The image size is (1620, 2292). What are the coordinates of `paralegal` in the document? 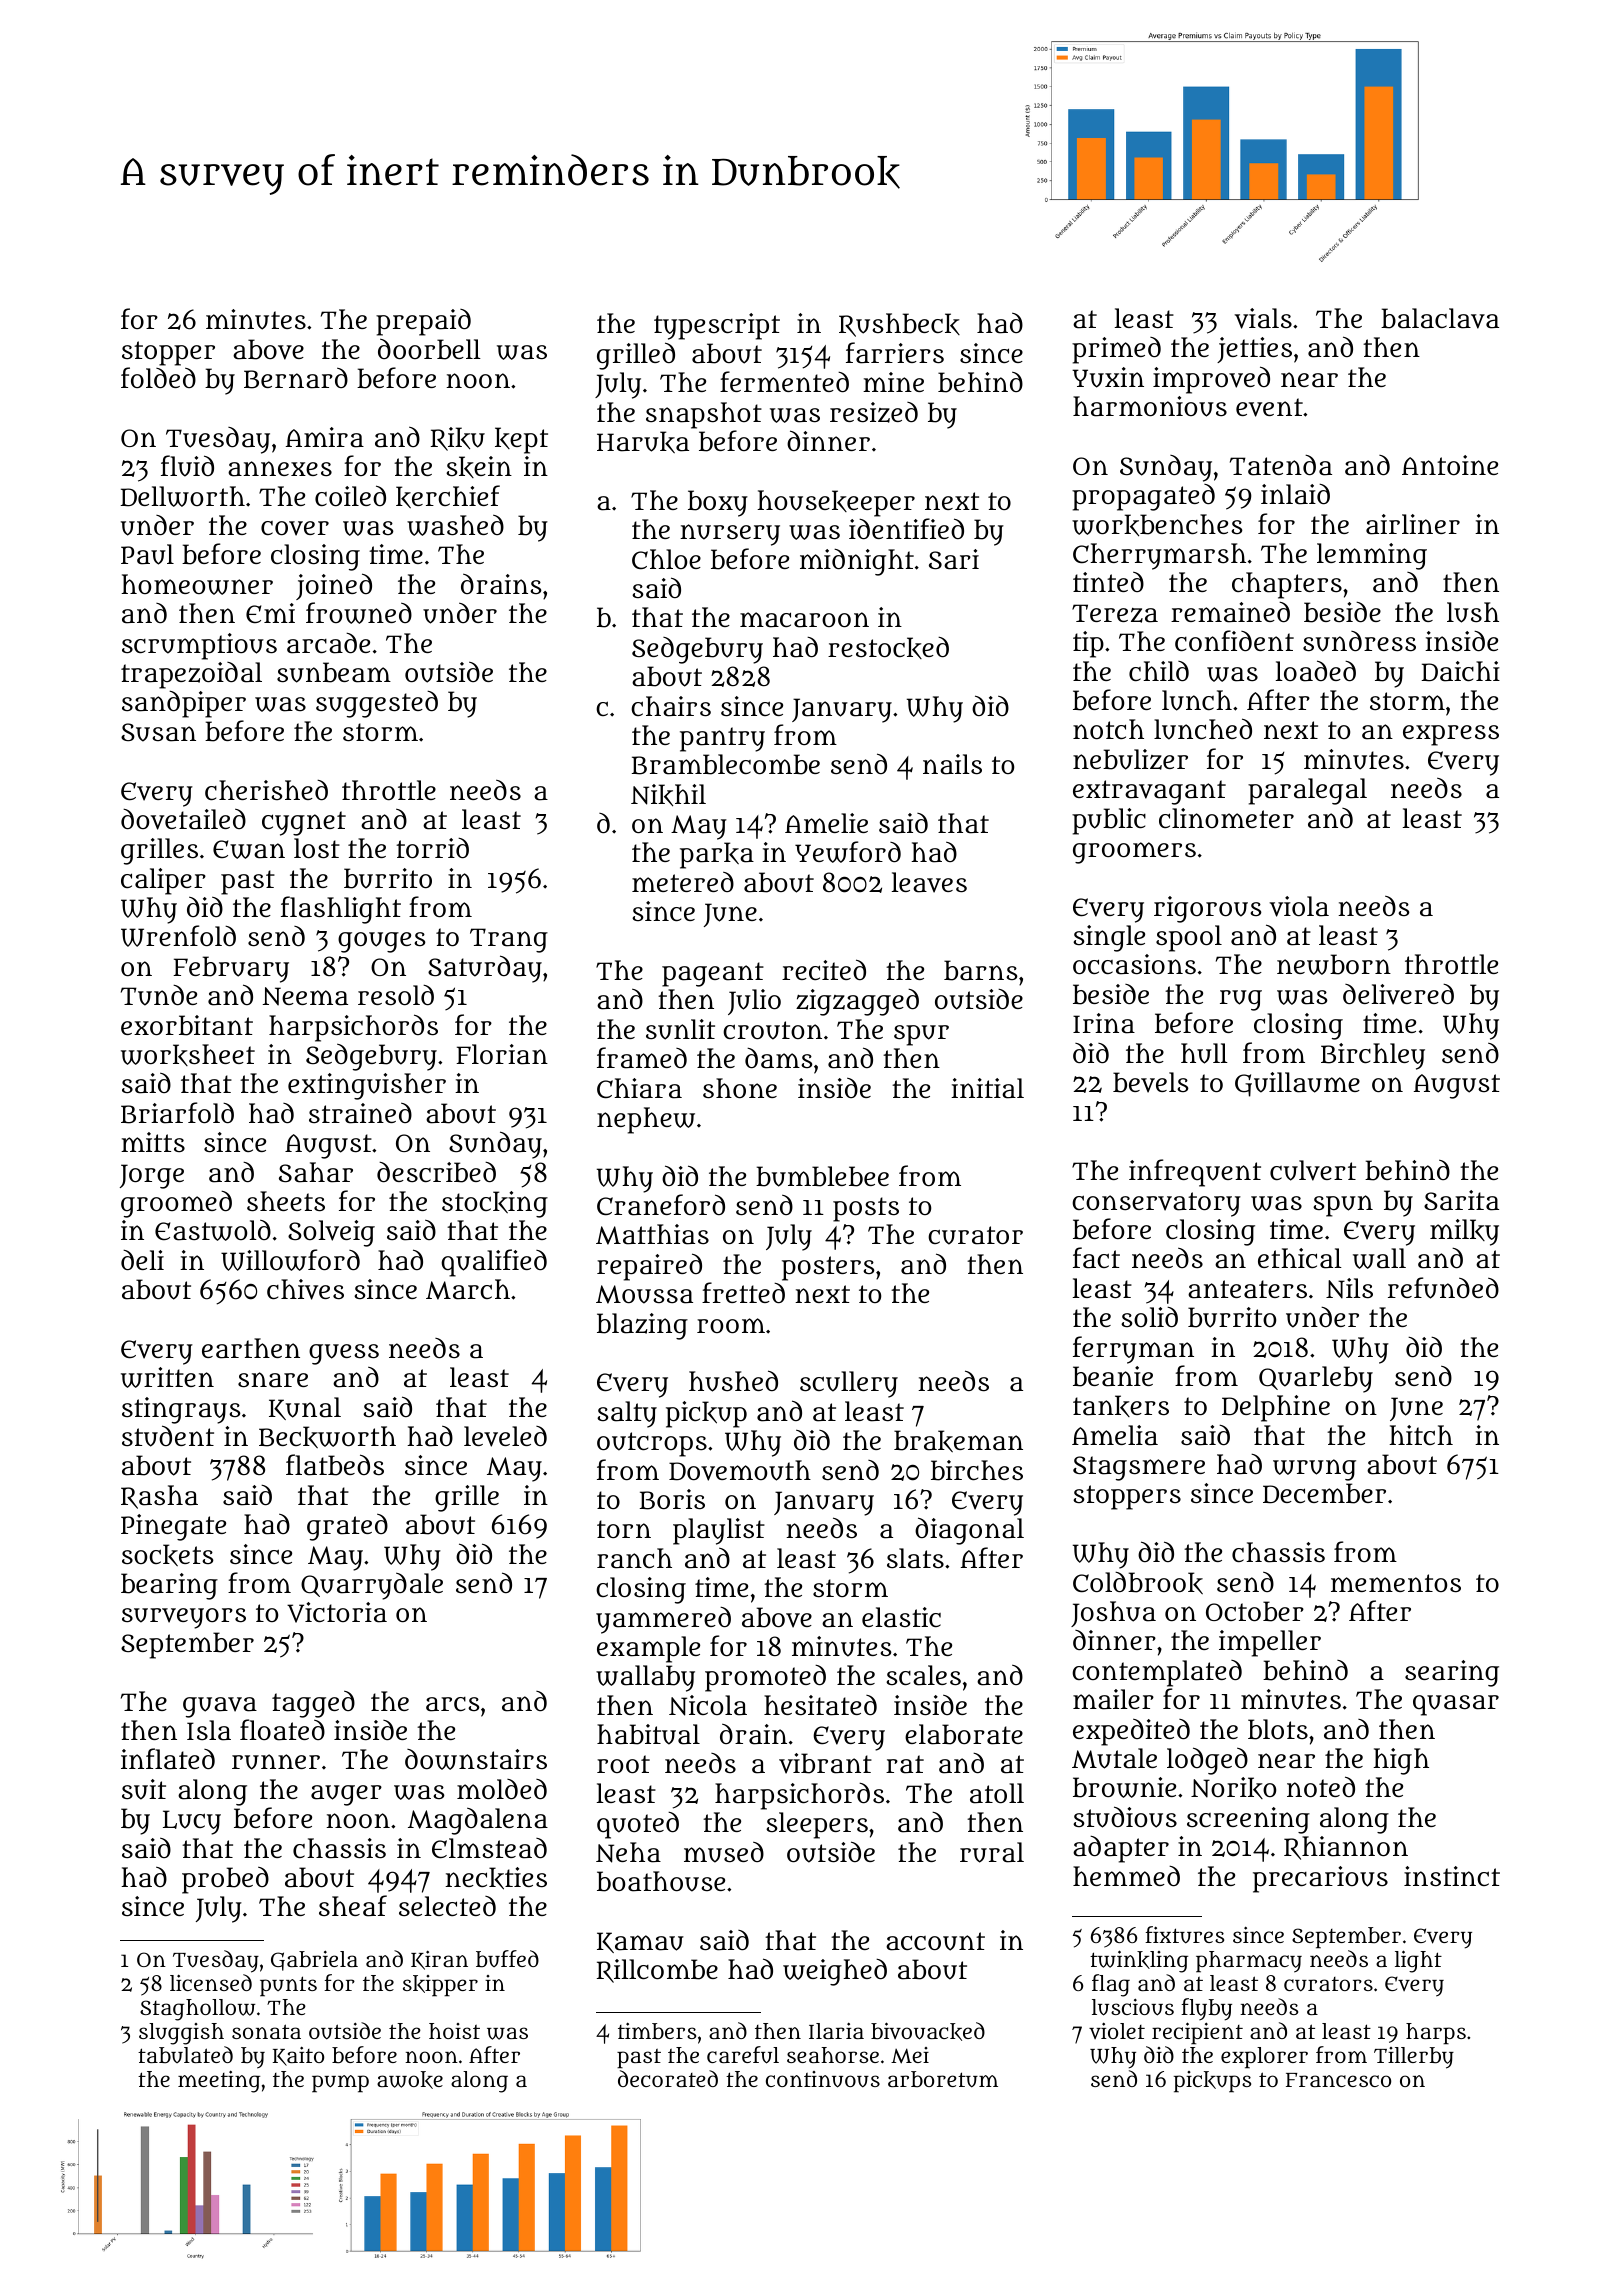 It's located at (1307, 791).
